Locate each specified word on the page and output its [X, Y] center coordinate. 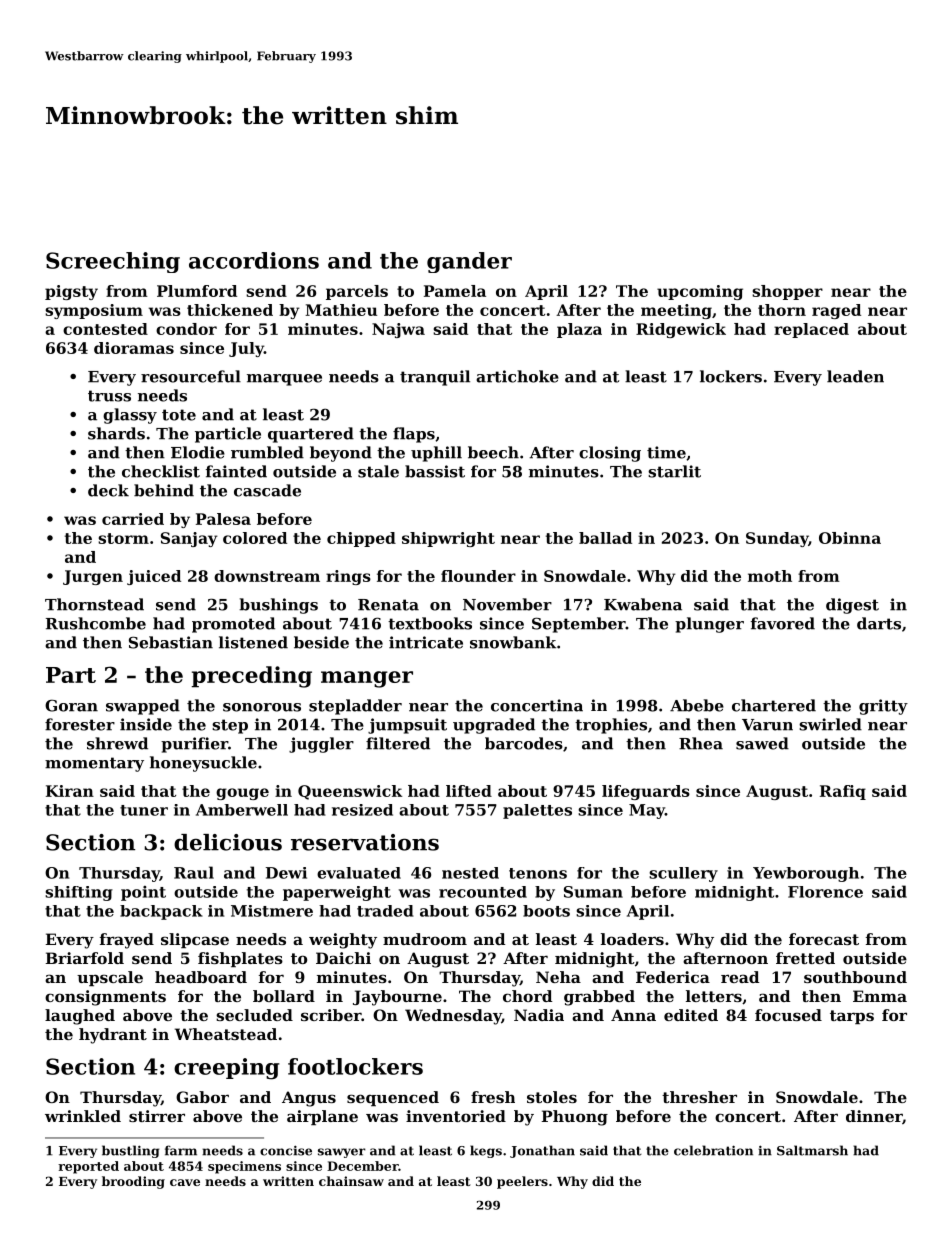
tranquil [435, 378]
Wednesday [453, 1017]
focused [788, 1015]
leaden [855, 376]
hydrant [113, 1036]
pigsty [71, 292]
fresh [493, 1097]
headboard [201, 977]
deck [108, 490]
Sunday [777, 539]
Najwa [398, 330]
